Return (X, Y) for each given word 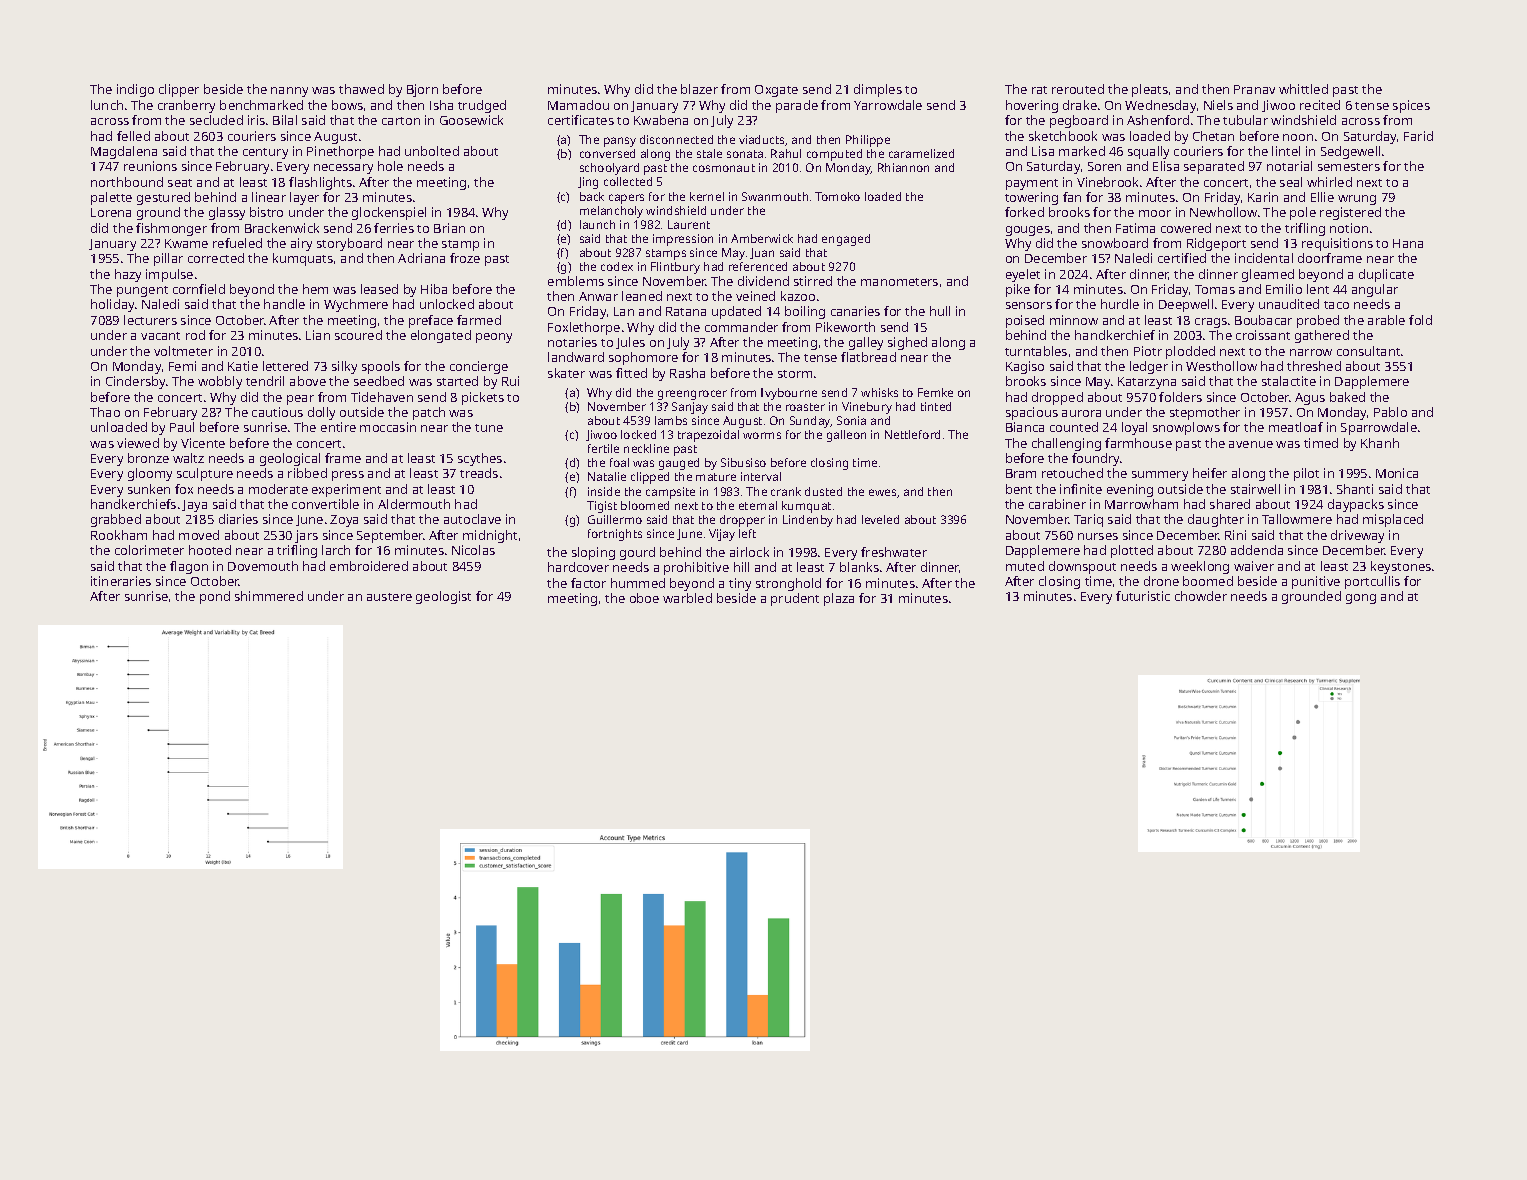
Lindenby (808, 521)
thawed (361, 89)
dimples (878, 90)
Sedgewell (1350, 152)
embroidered (369, 566)
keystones (1401, 567)
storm (795, 374)
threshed (1314, 366)
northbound (127, 182)
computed (834, 155)
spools (381, 367)
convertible (325, 504)
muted (1025, 566)
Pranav (1254, 89)
